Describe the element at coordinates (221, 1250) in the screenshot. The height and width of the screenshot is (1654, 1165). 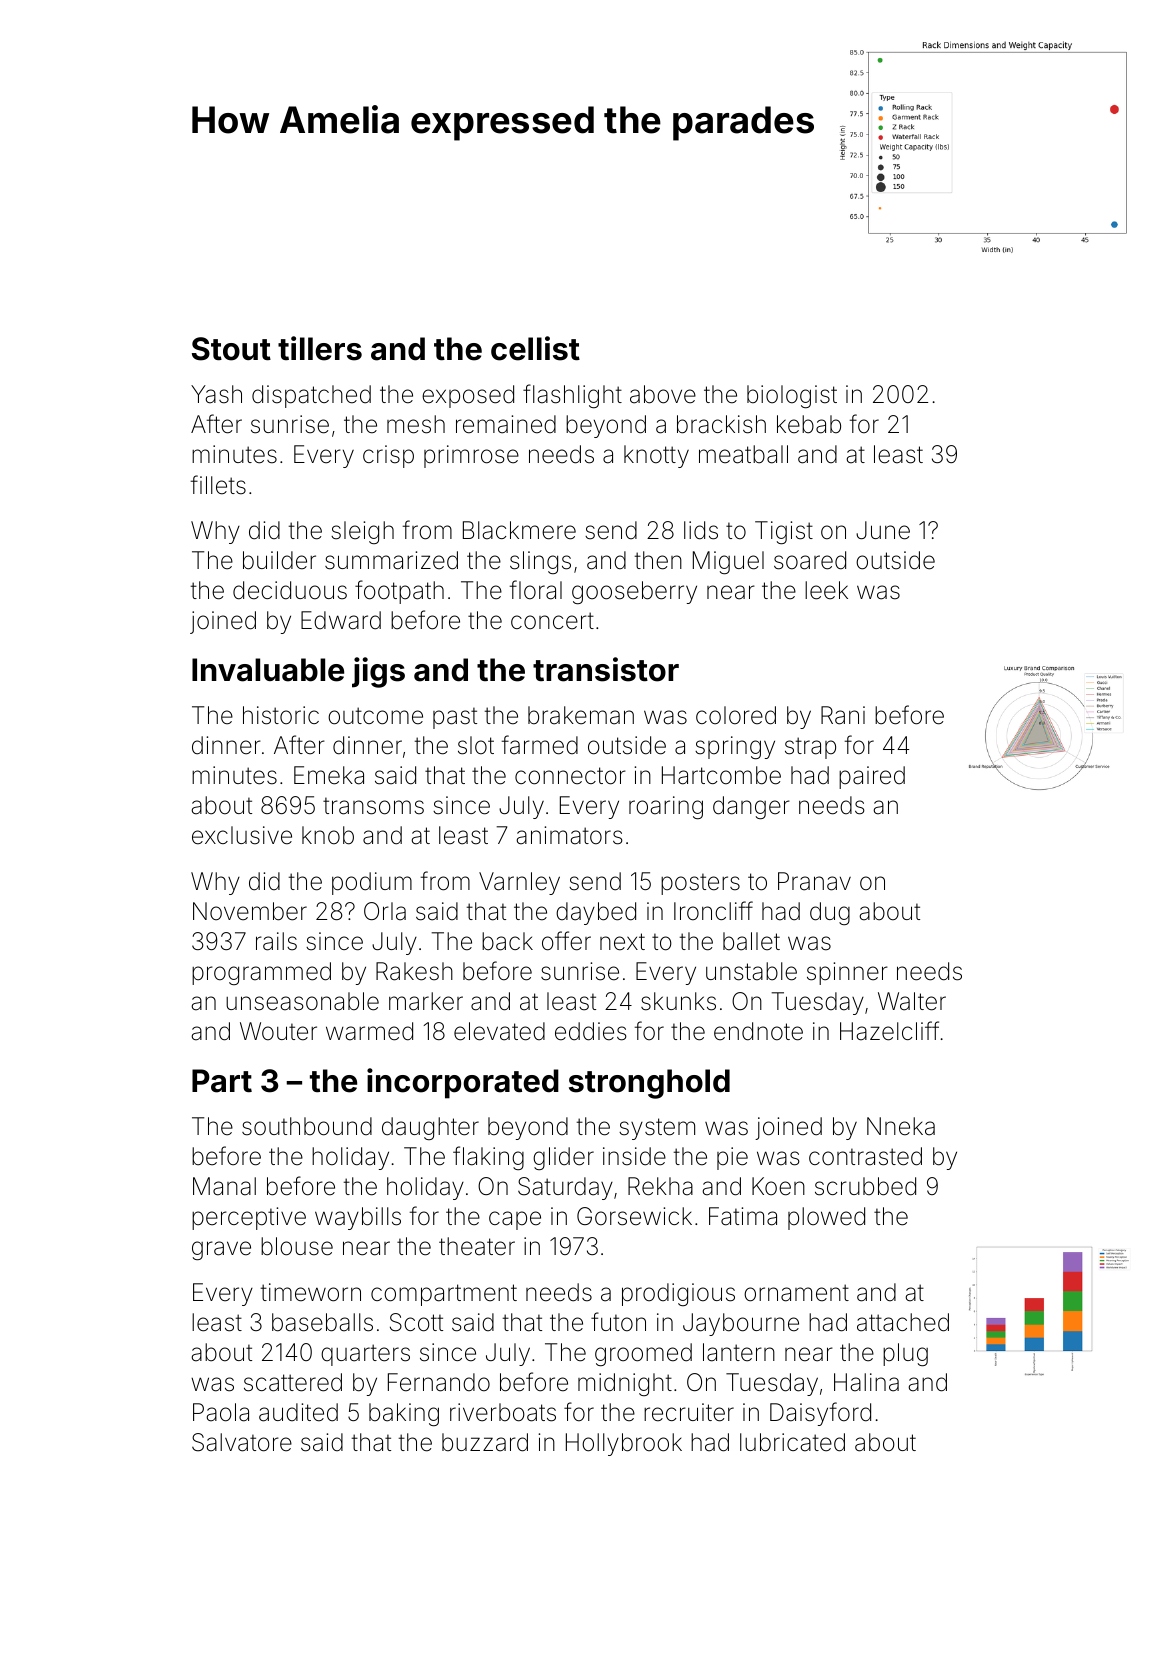
I see `grave` at that location.
